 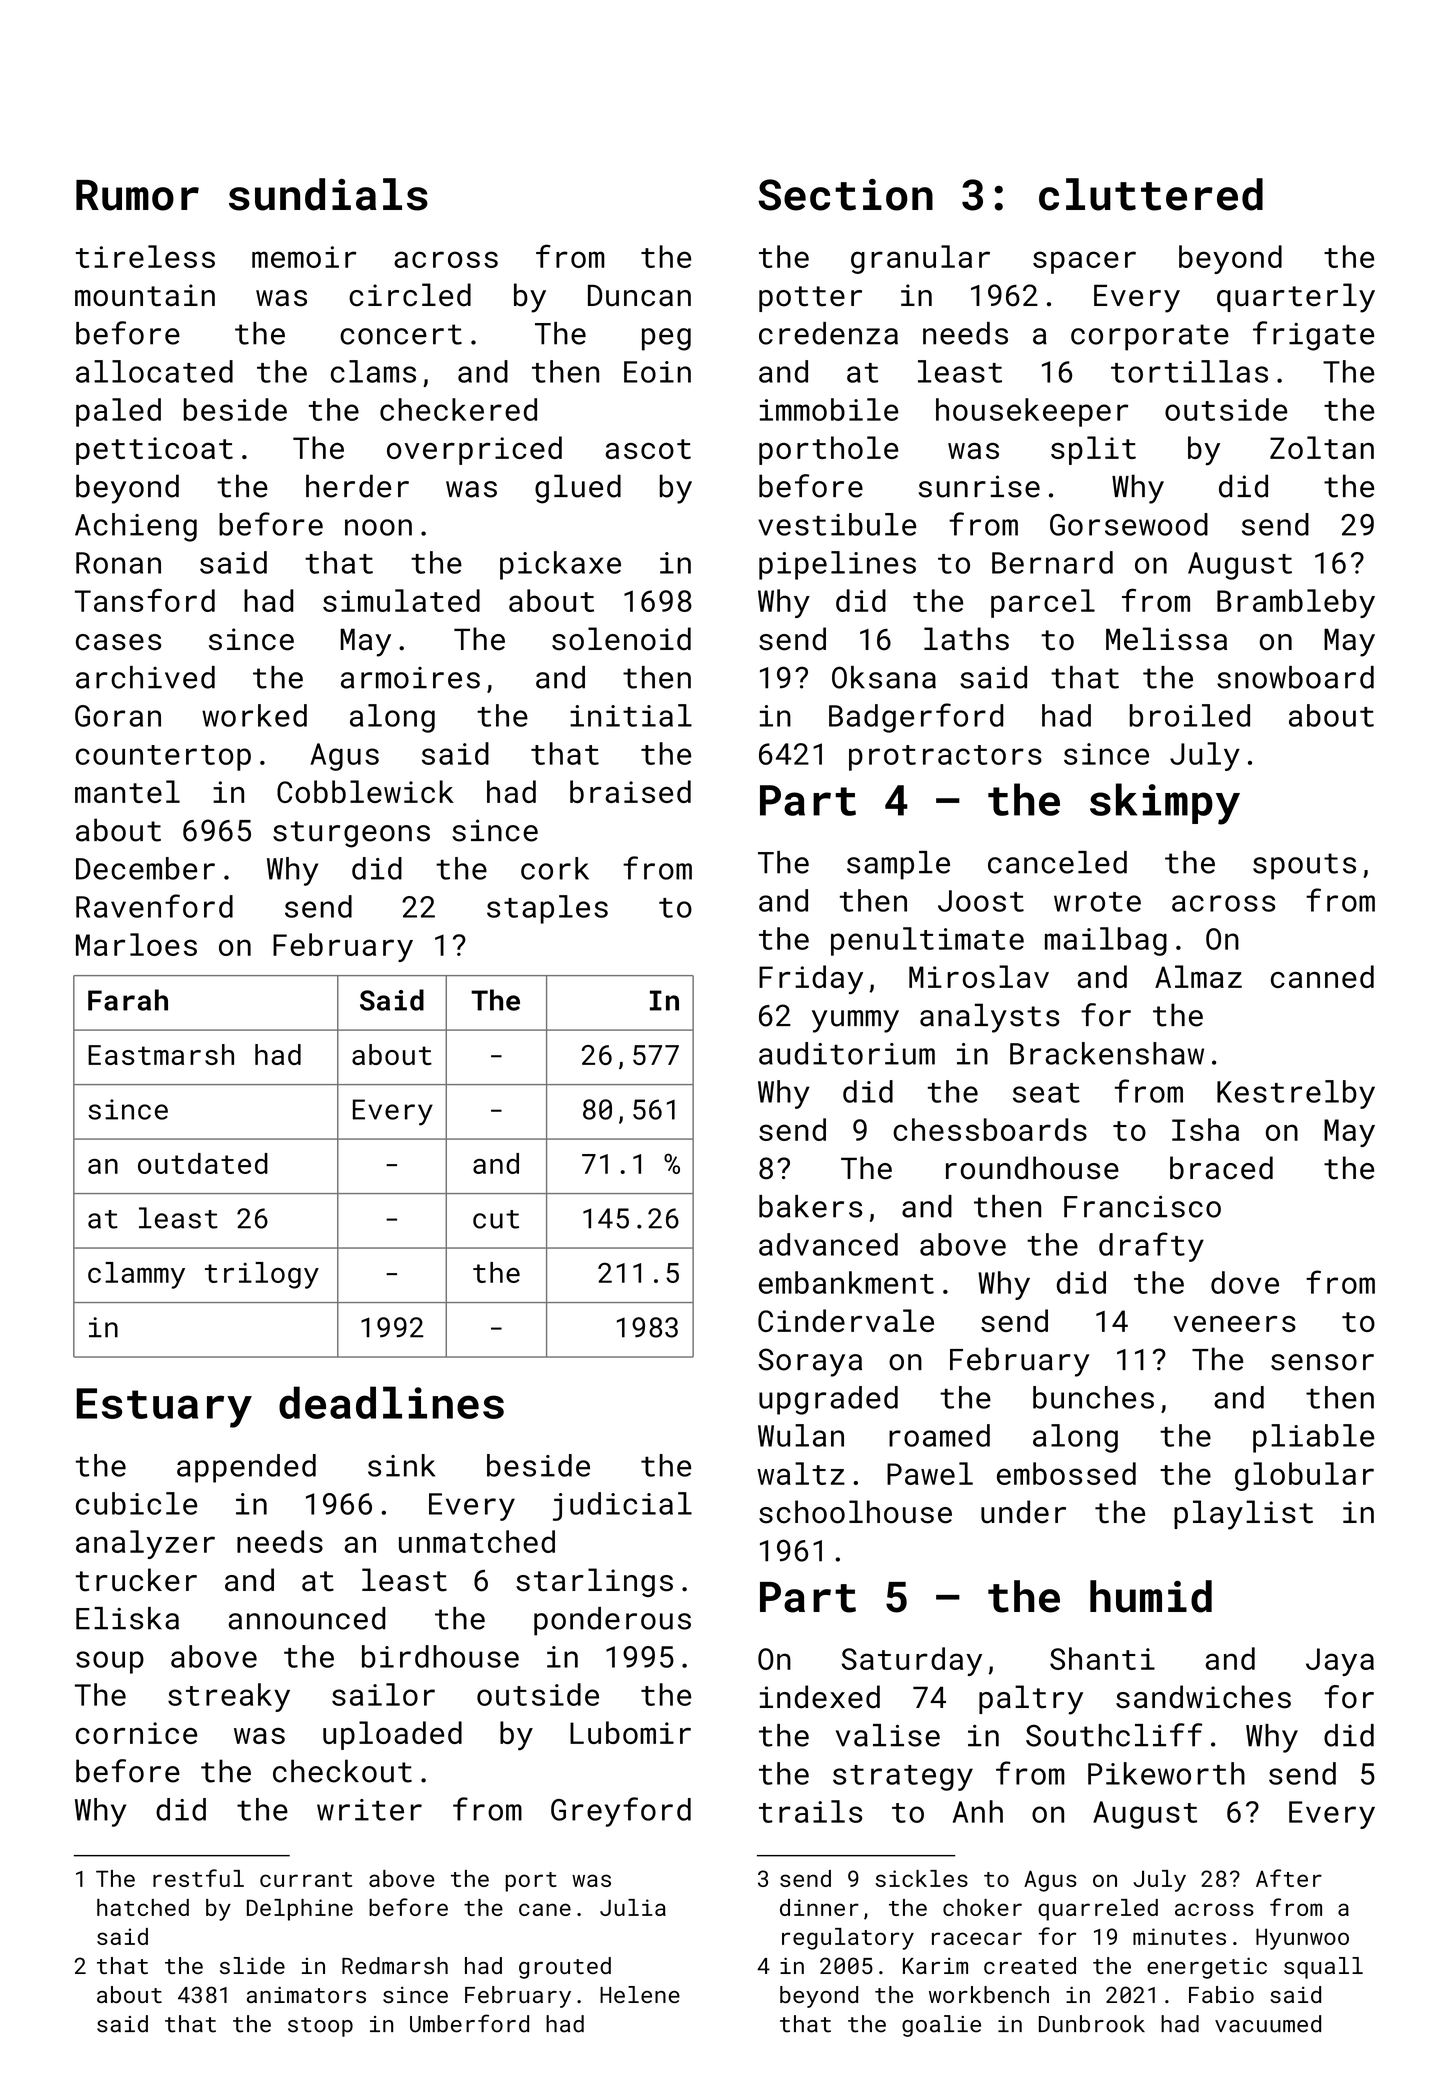 I want to click on Section, so click(x=845, y=195).
